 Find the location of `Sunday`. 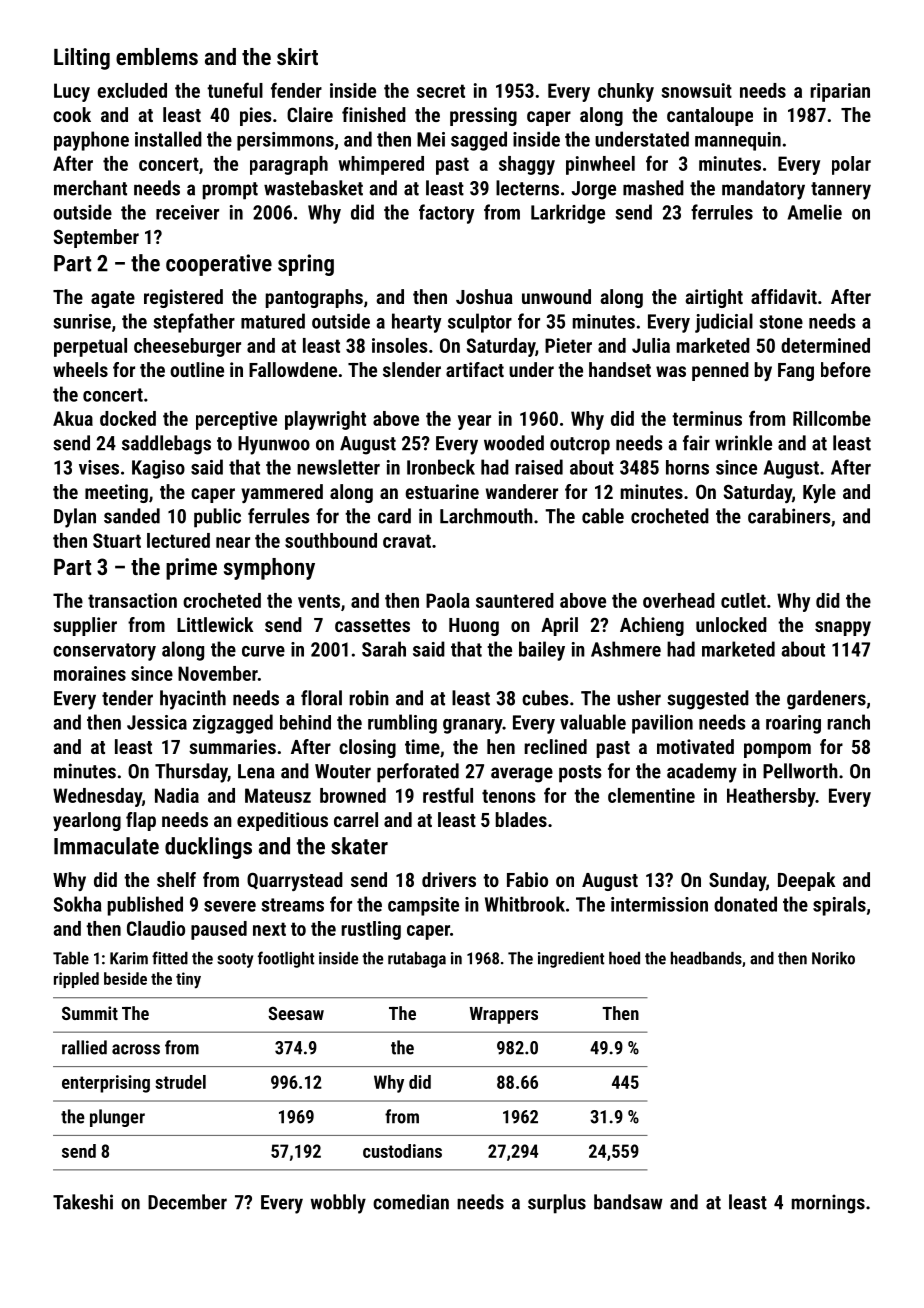

Sunday is located at coordinates (737, 881).
